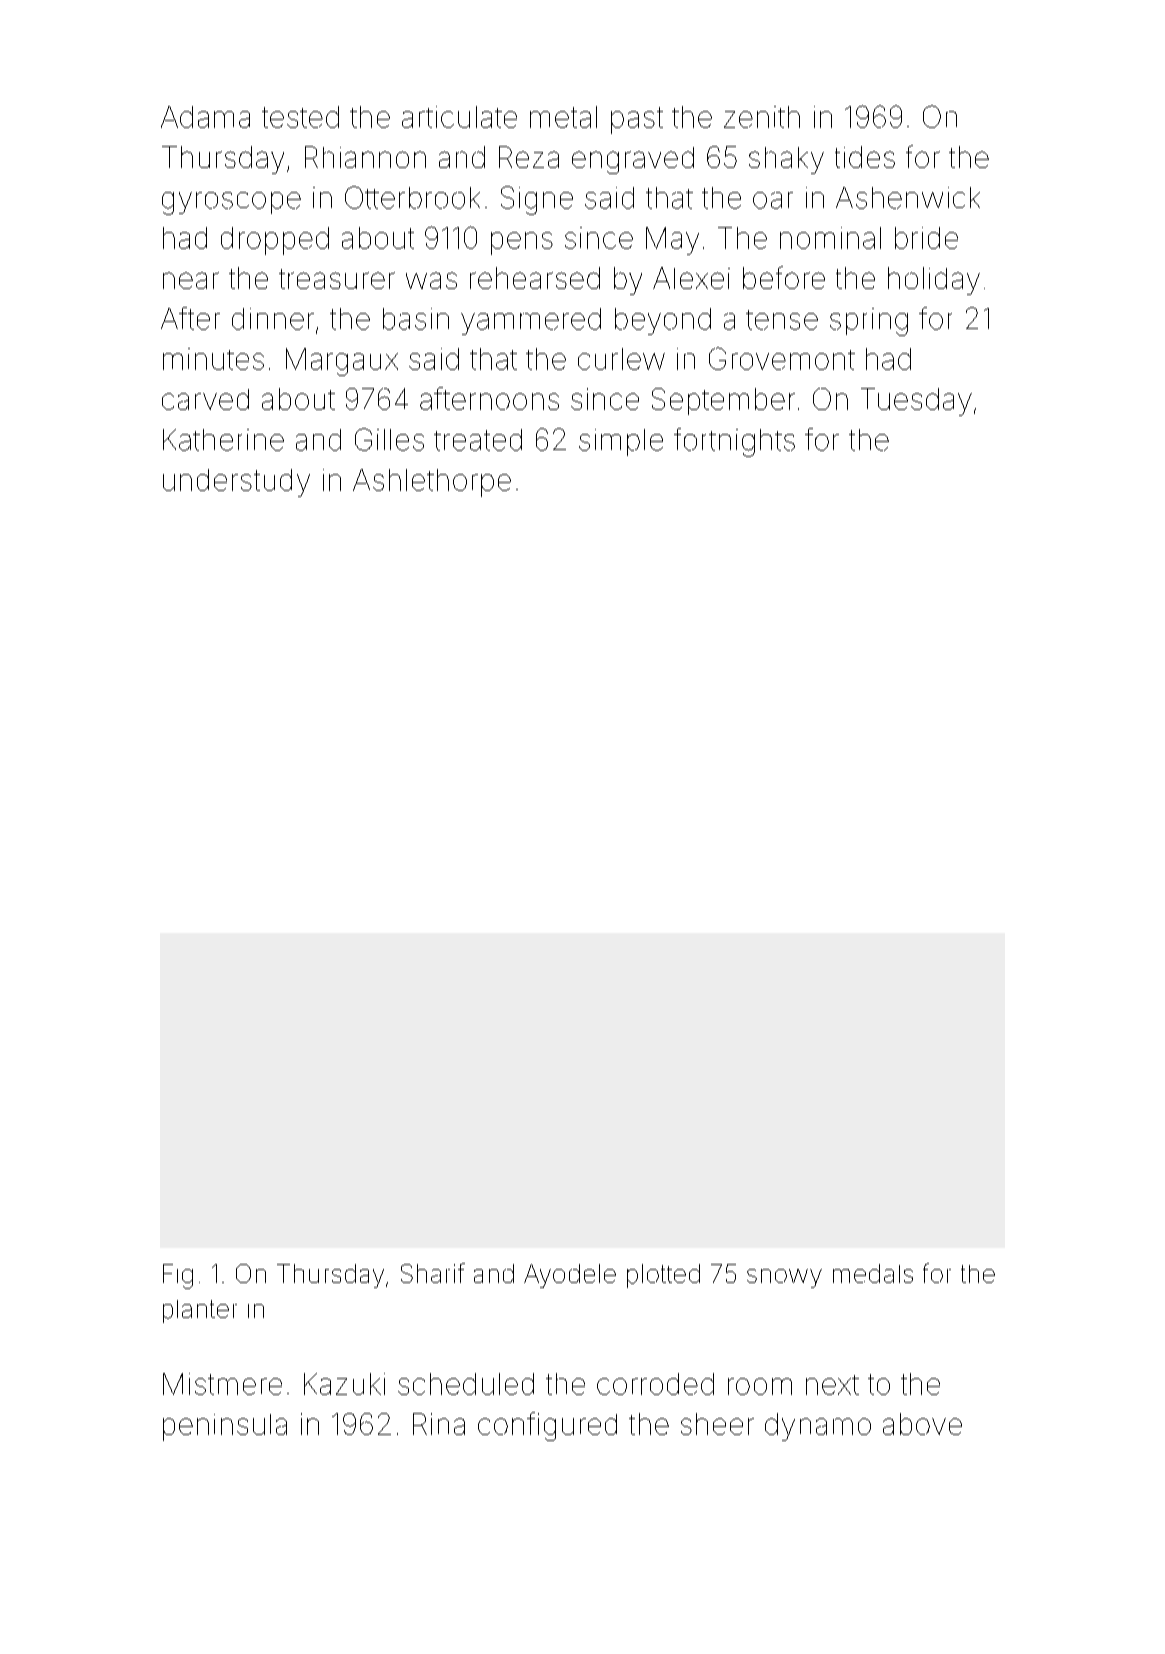 Image resolution: width=1165 pixels, height=1654 pixels. I want to click on medals, so click(873, 1273).
